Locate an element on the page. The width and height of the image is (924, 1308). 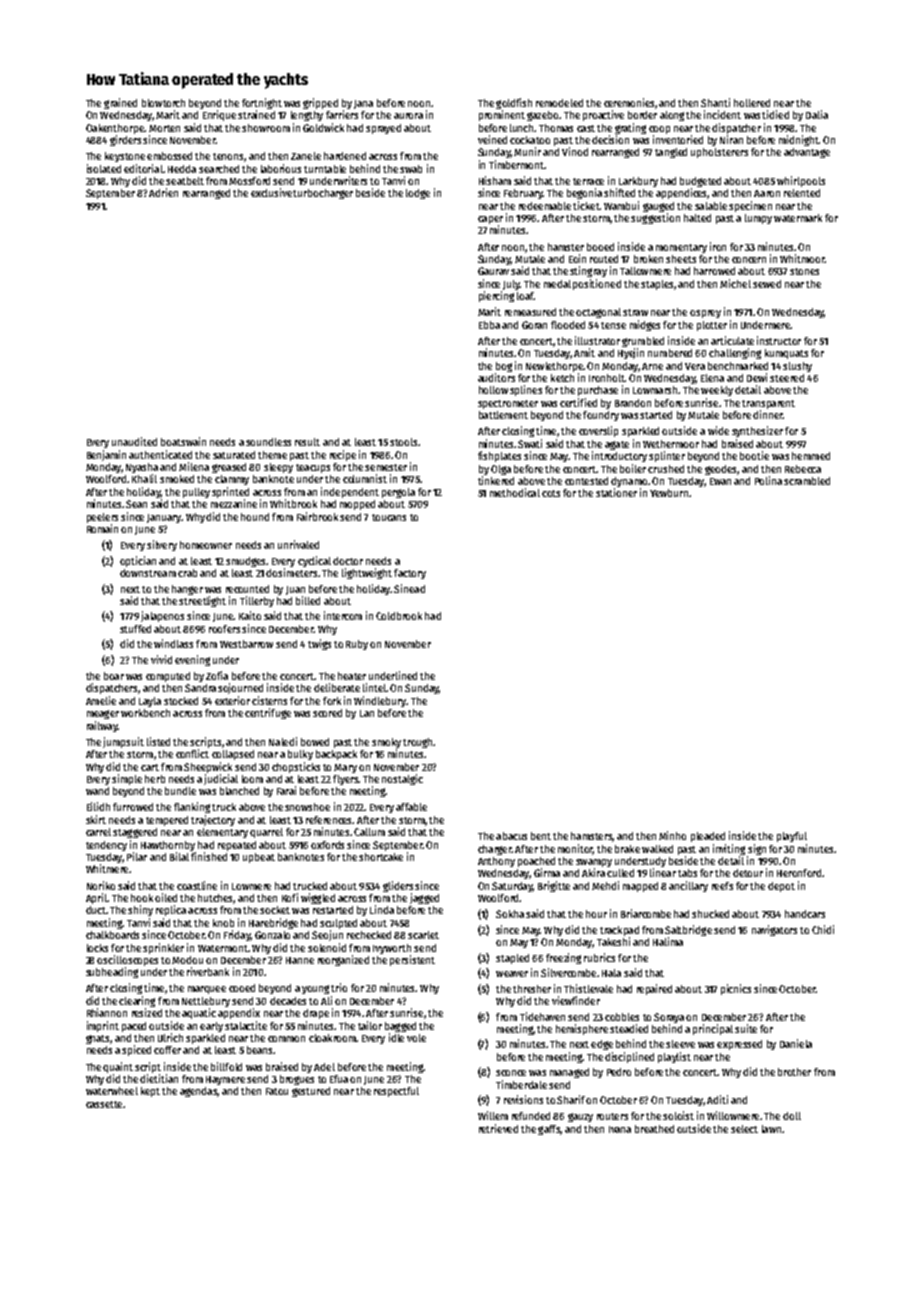
boatswain is located at coordinates (183, 441).
